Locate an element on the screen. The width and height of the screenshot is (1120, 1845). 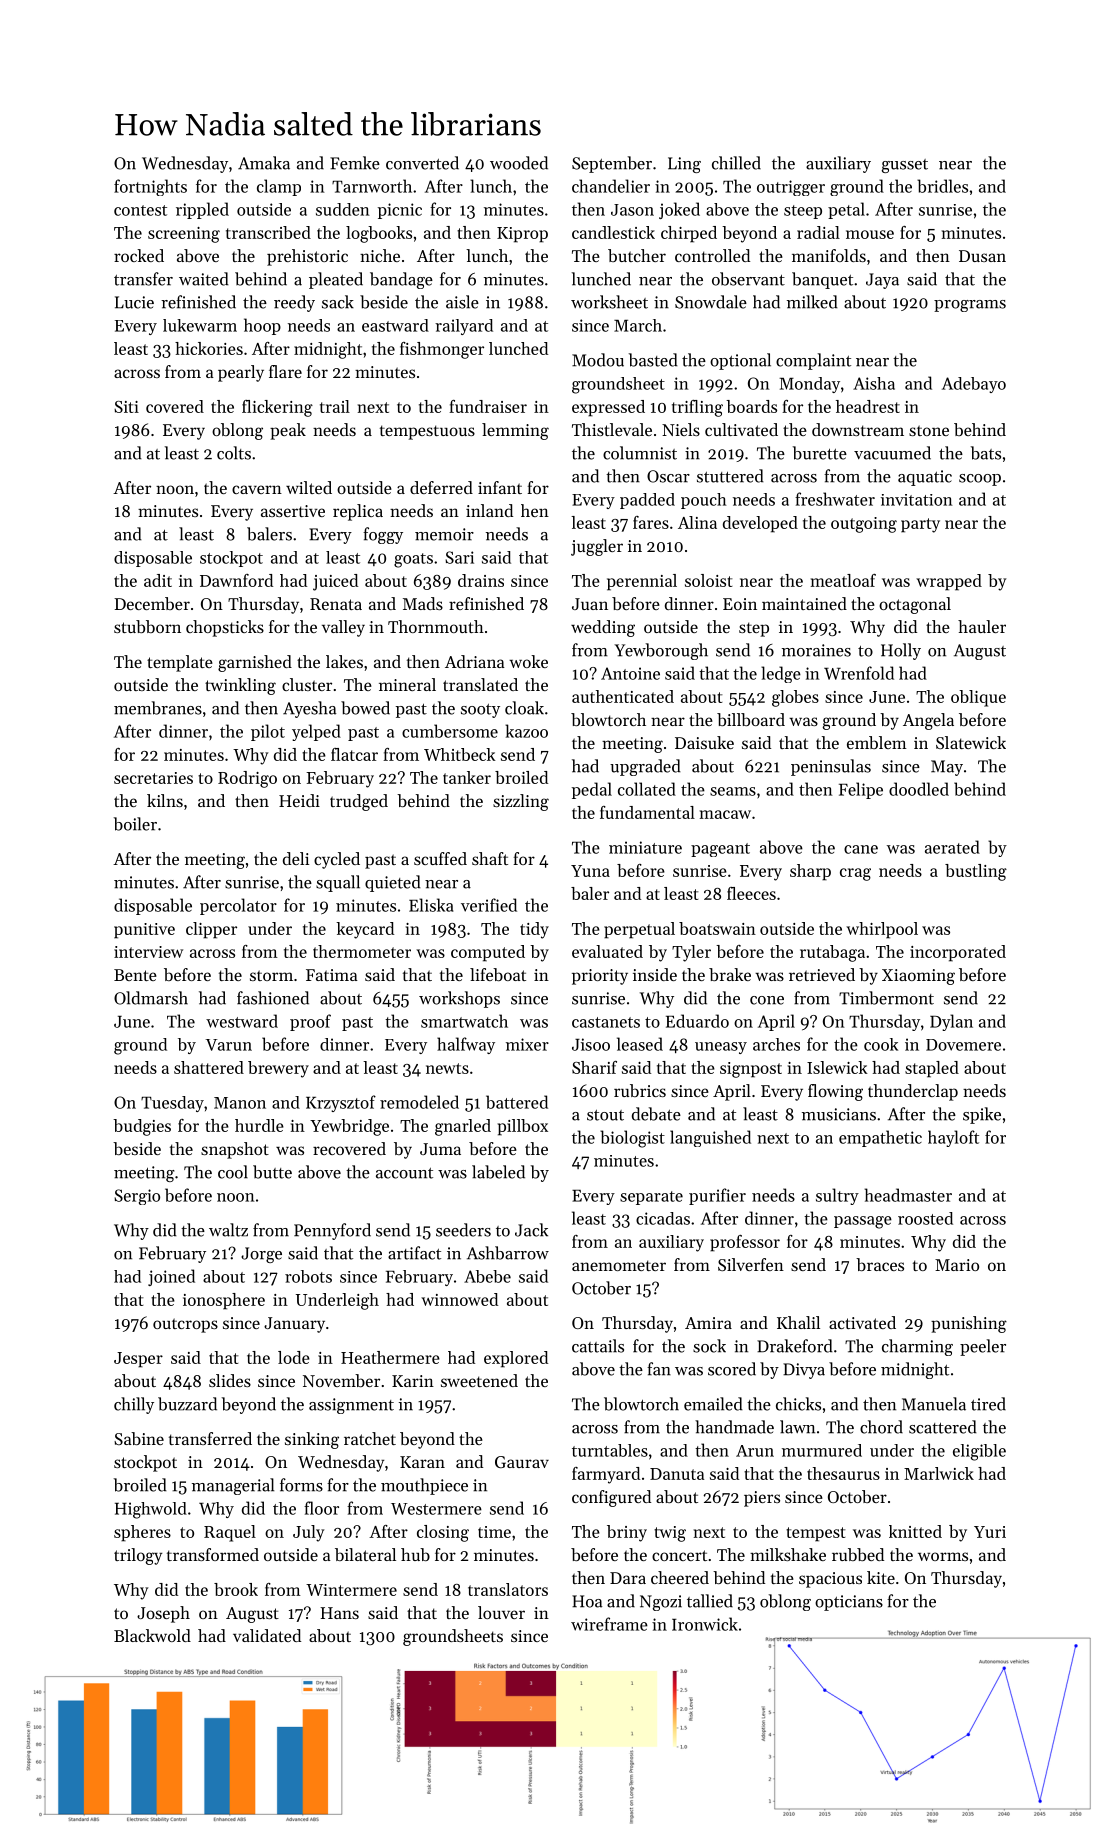
expressed is located at coordinates (608, 408).
